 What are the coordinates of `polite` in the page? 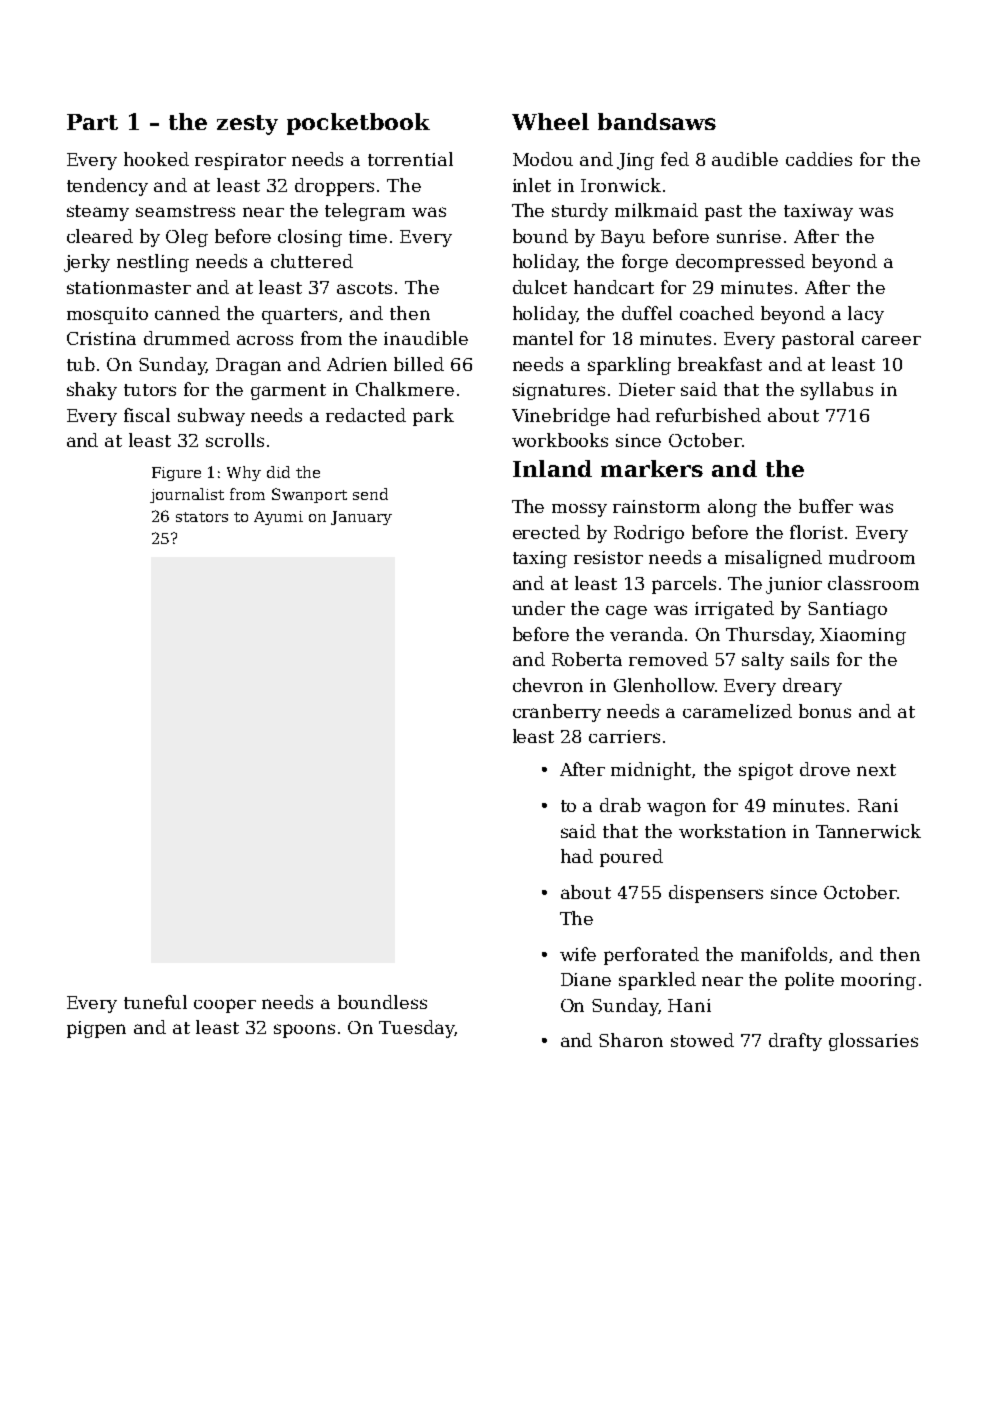 It's located at (809, 981).
